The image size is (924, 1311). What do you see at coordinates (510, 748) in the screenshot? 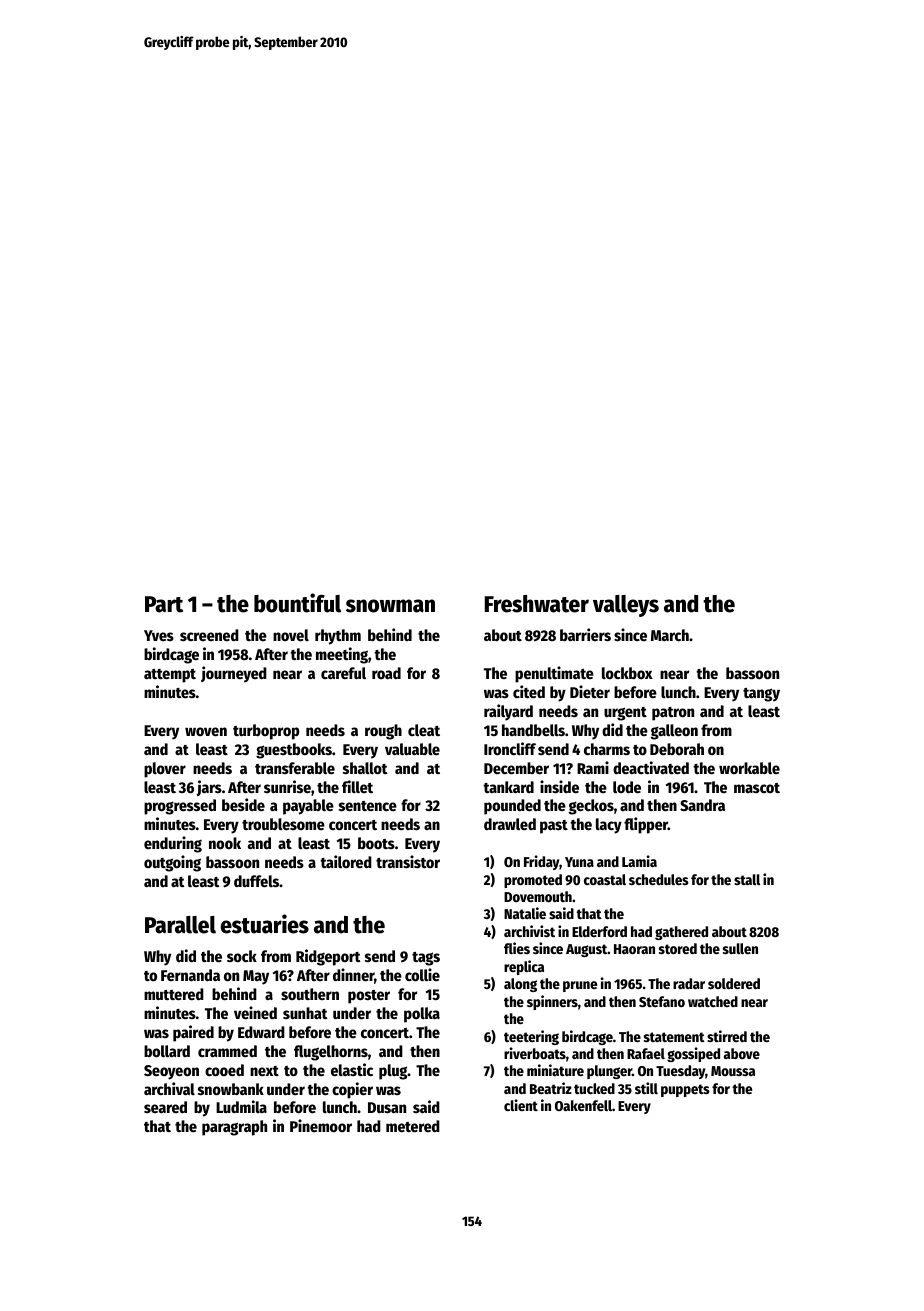
I see `Ironcliff` at bounding box center [510, 748].
